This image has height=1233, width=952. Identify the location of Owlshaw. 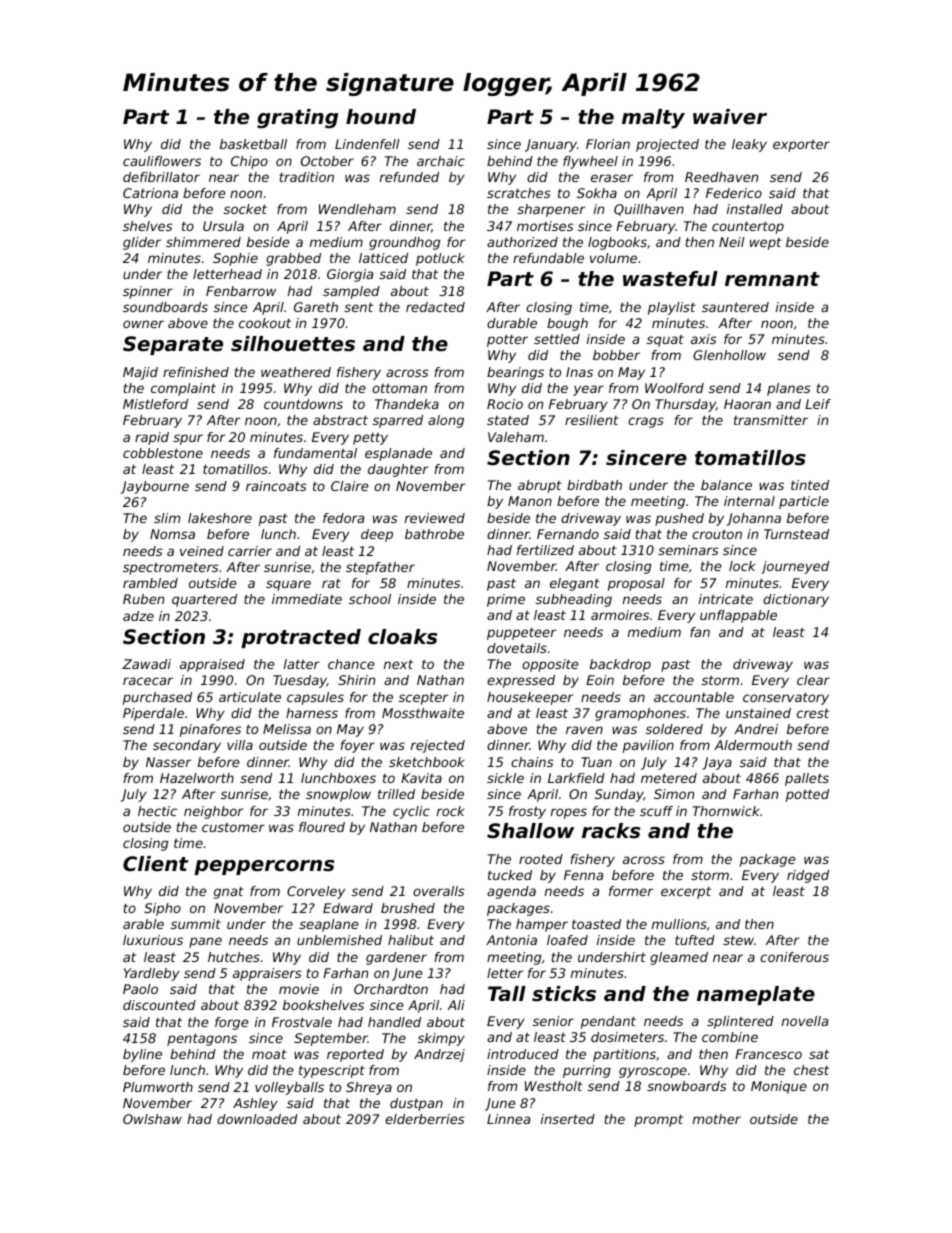
(152, 1119).
